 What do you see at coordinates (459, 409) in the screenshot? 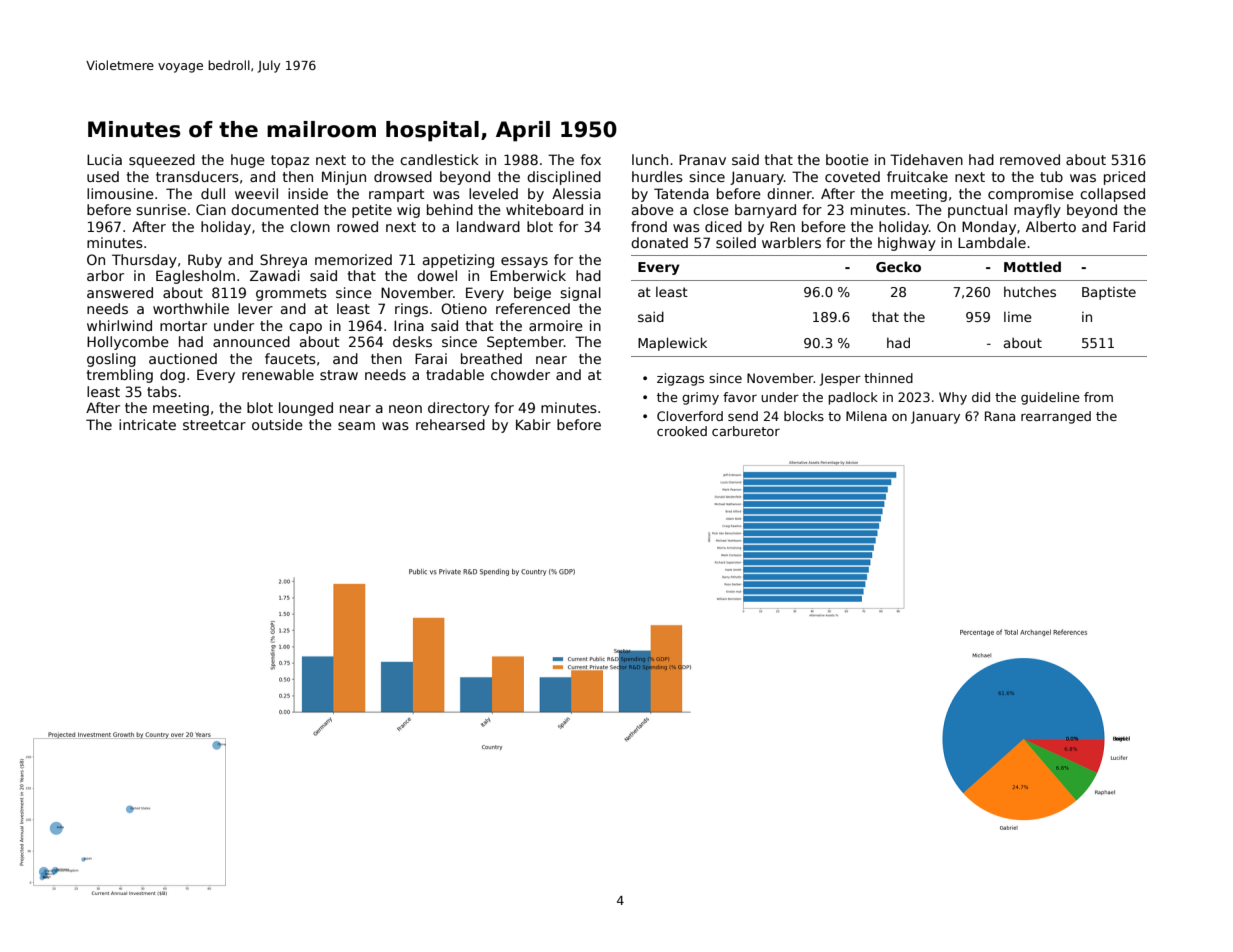
I see `directory` at bounding box center [459, 409].
